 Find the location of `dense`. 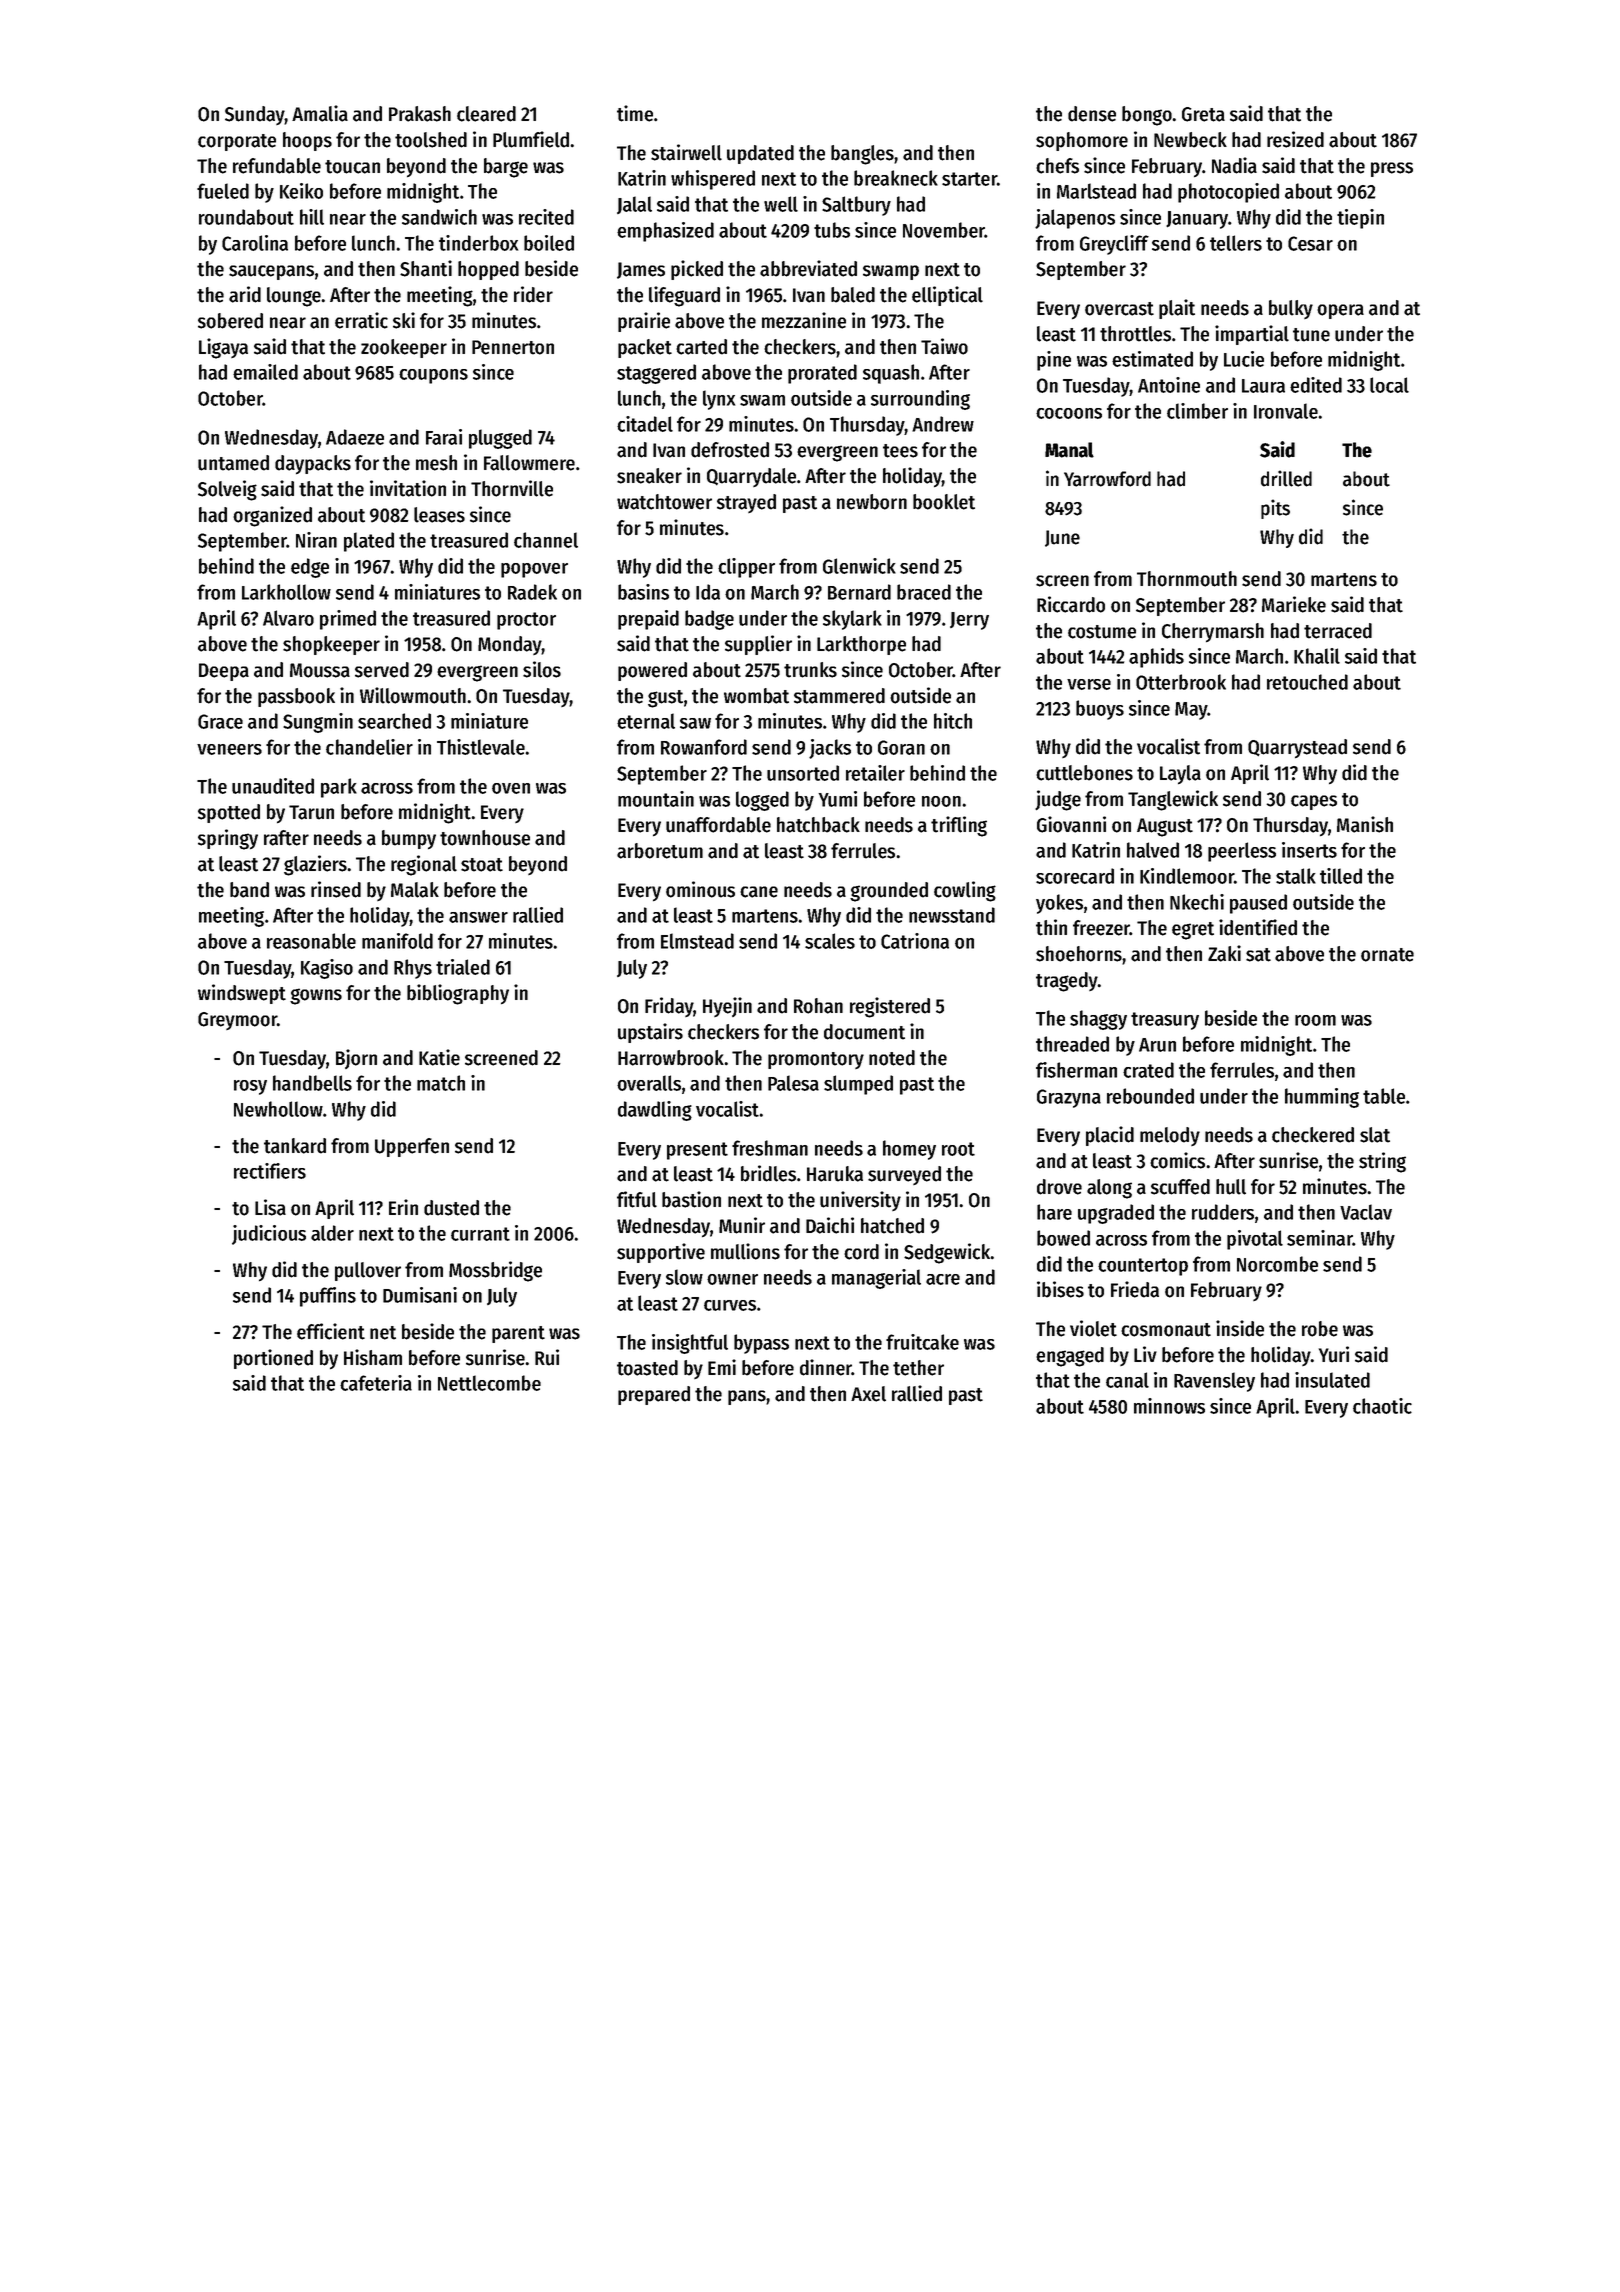

dense is located at coordinates (1092, 114).
